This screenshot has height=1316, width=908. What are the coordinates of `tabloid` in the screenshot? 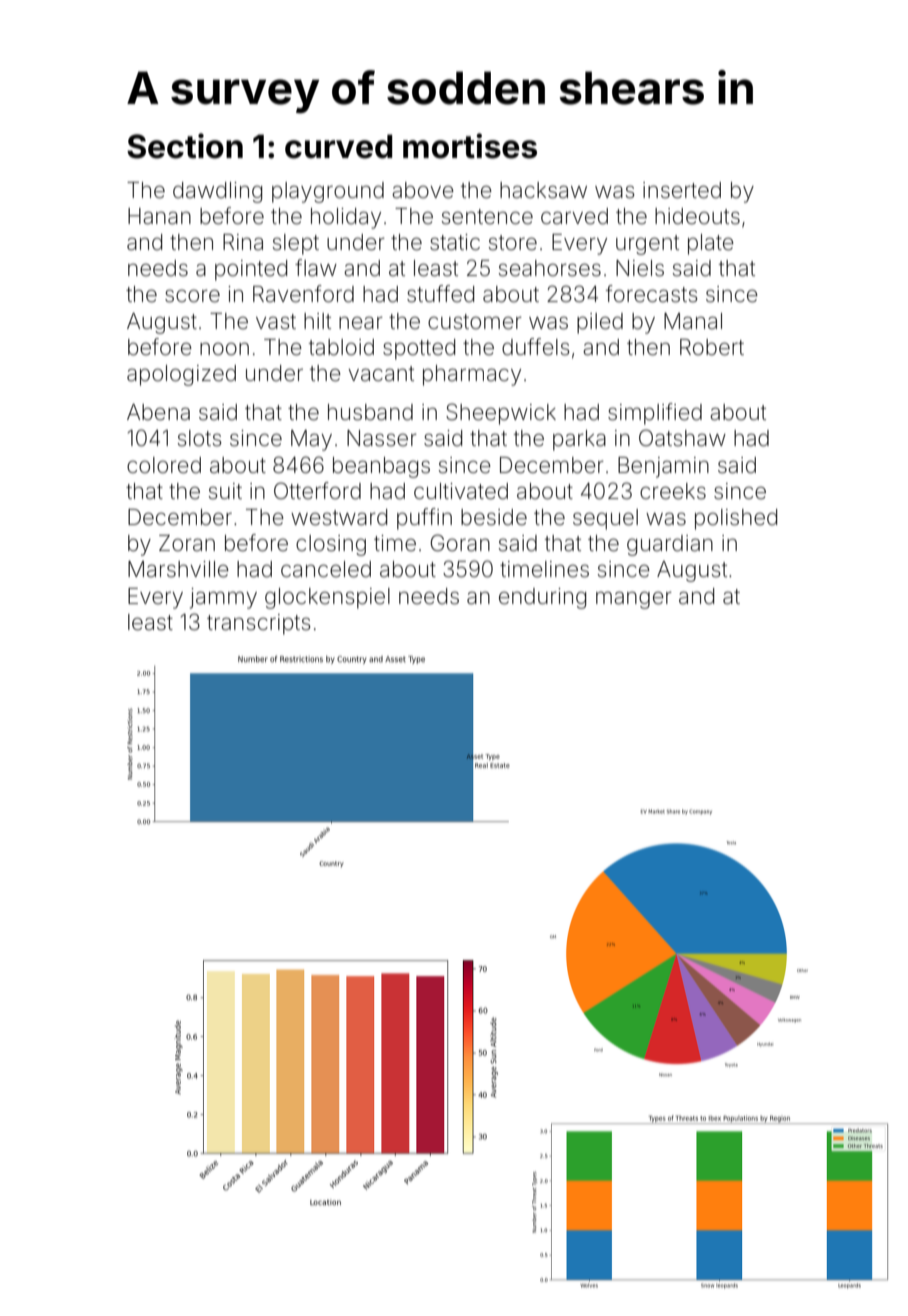 It's located at (341, 347).
